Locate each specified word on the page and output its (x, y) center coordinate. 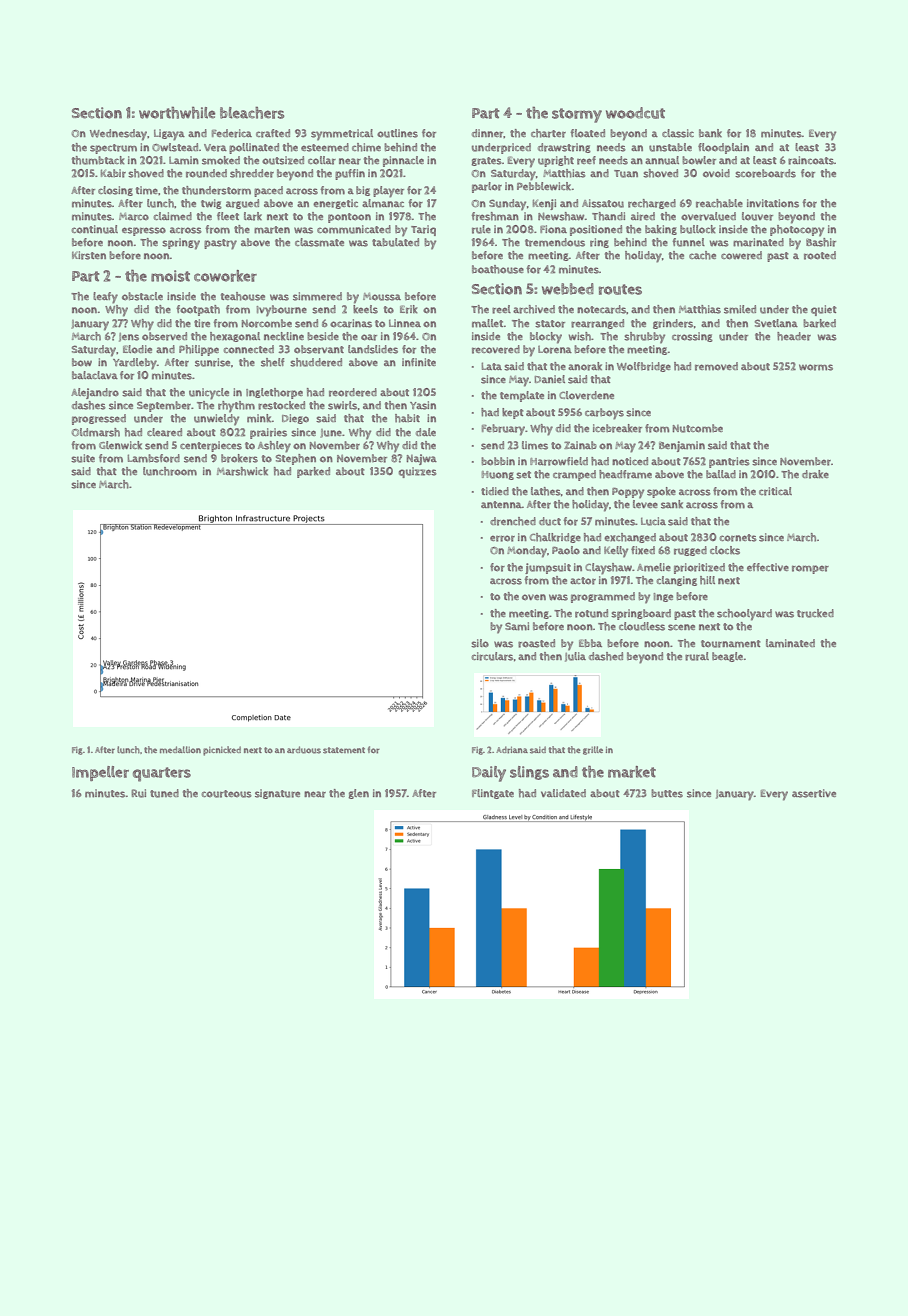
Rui (138, 793)
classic (678, 133)
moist (170, 276)
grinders (673, 324)
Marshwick (242, 471)
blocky (546, 338)
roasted (536, 643)
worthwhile (177, 113)
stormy (577, 115)
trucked (815, 613)
